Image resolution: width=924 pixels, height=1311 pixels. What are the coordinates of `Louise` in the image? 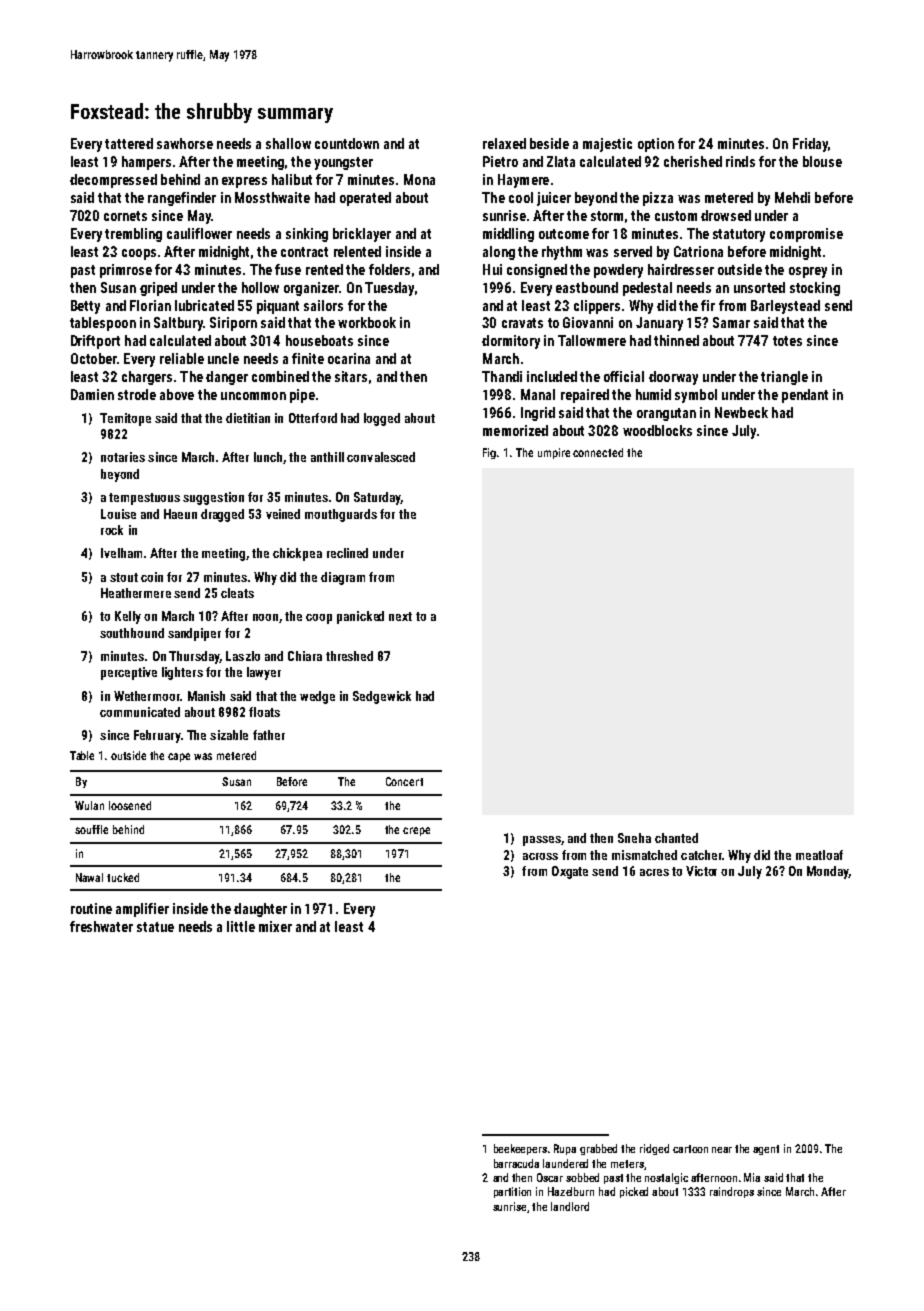 It's located at (118, 514).
